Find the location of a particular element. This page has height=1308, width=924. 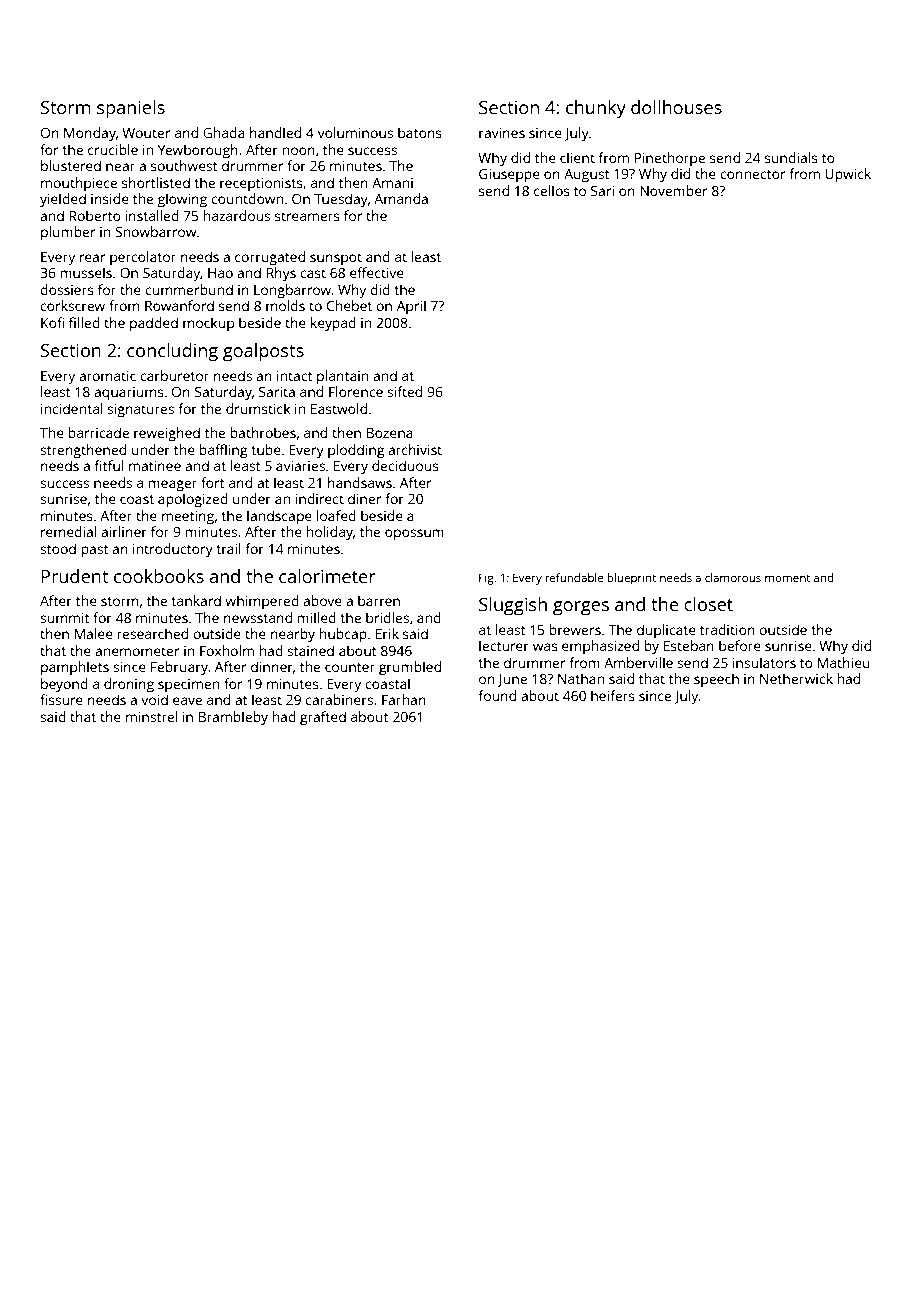

was is located at coordinates (545, 647).
